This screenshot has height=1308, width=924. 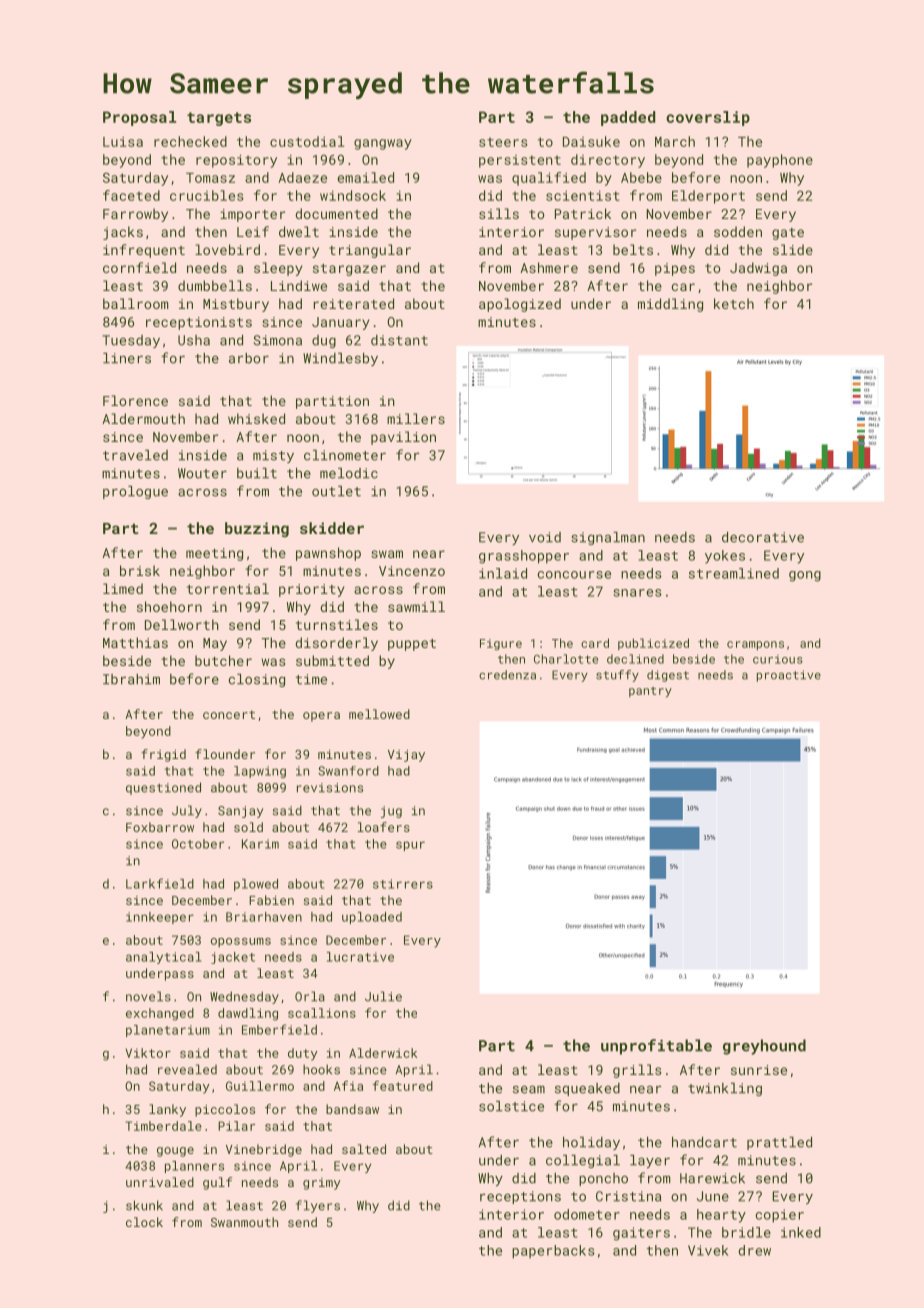 What do you see at coordinates (370, 251) in the screenshot?
I see `triangular` at bounding box center [370, 251].
